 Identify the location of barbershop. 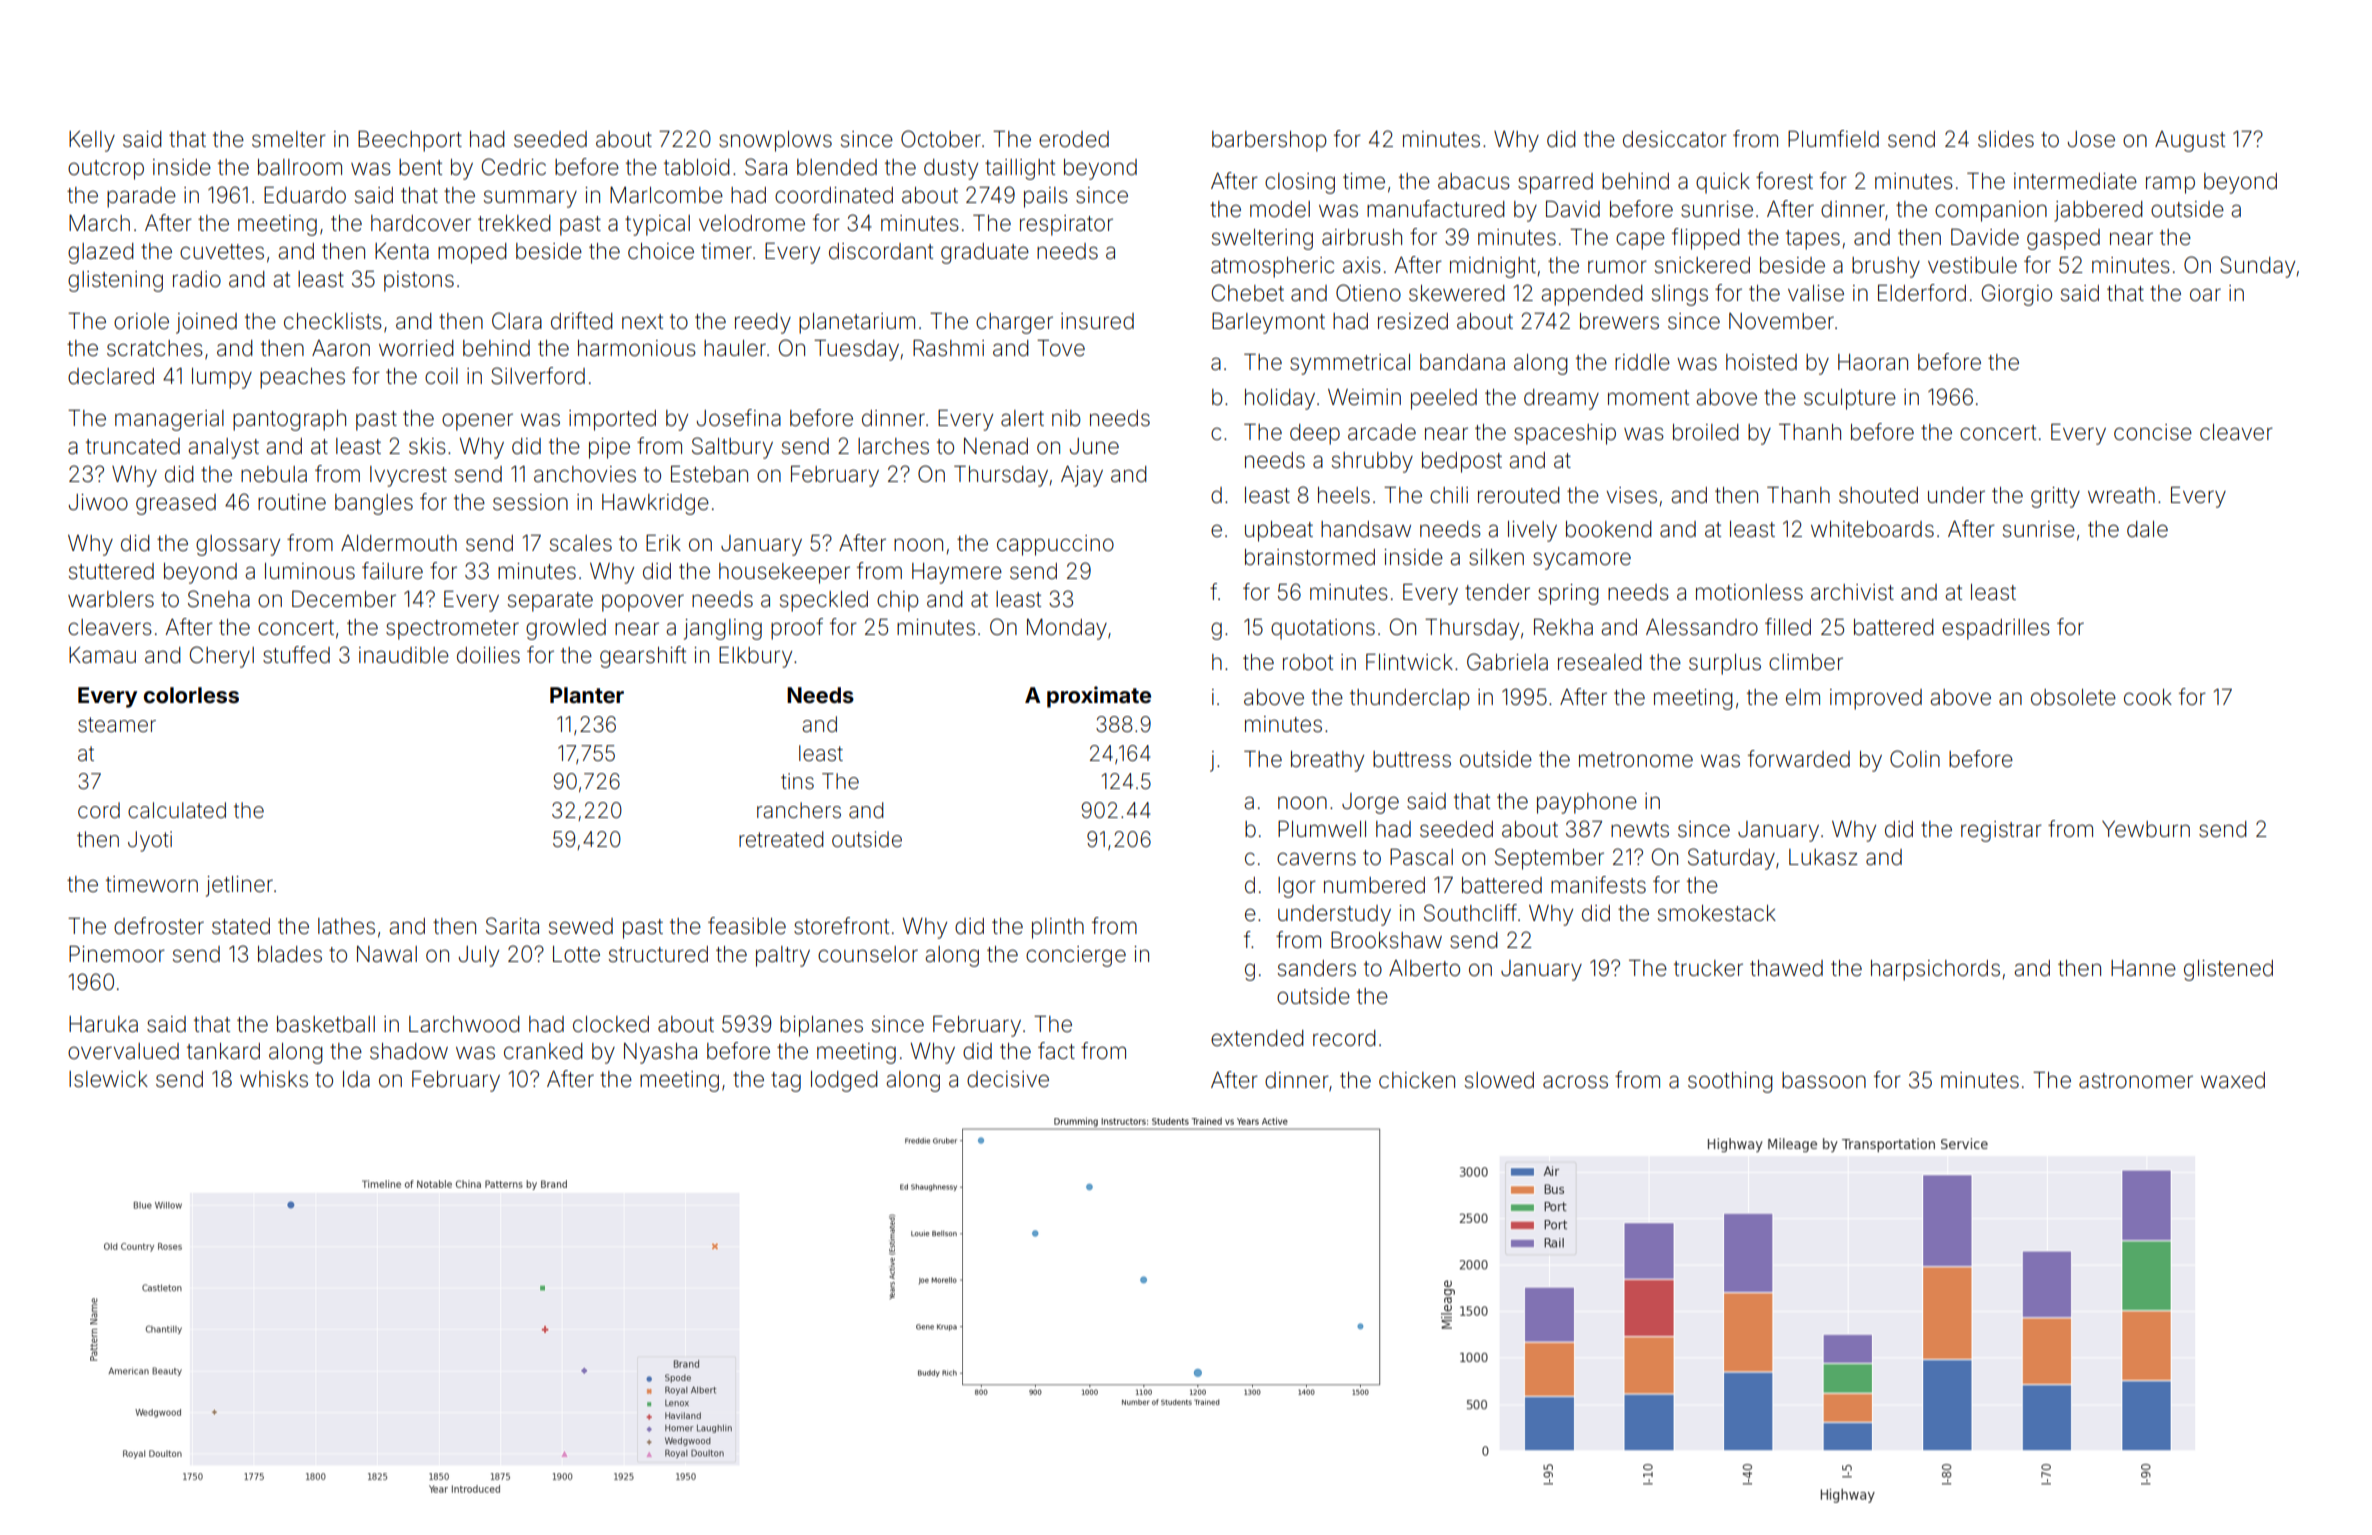
(1269, 141).
